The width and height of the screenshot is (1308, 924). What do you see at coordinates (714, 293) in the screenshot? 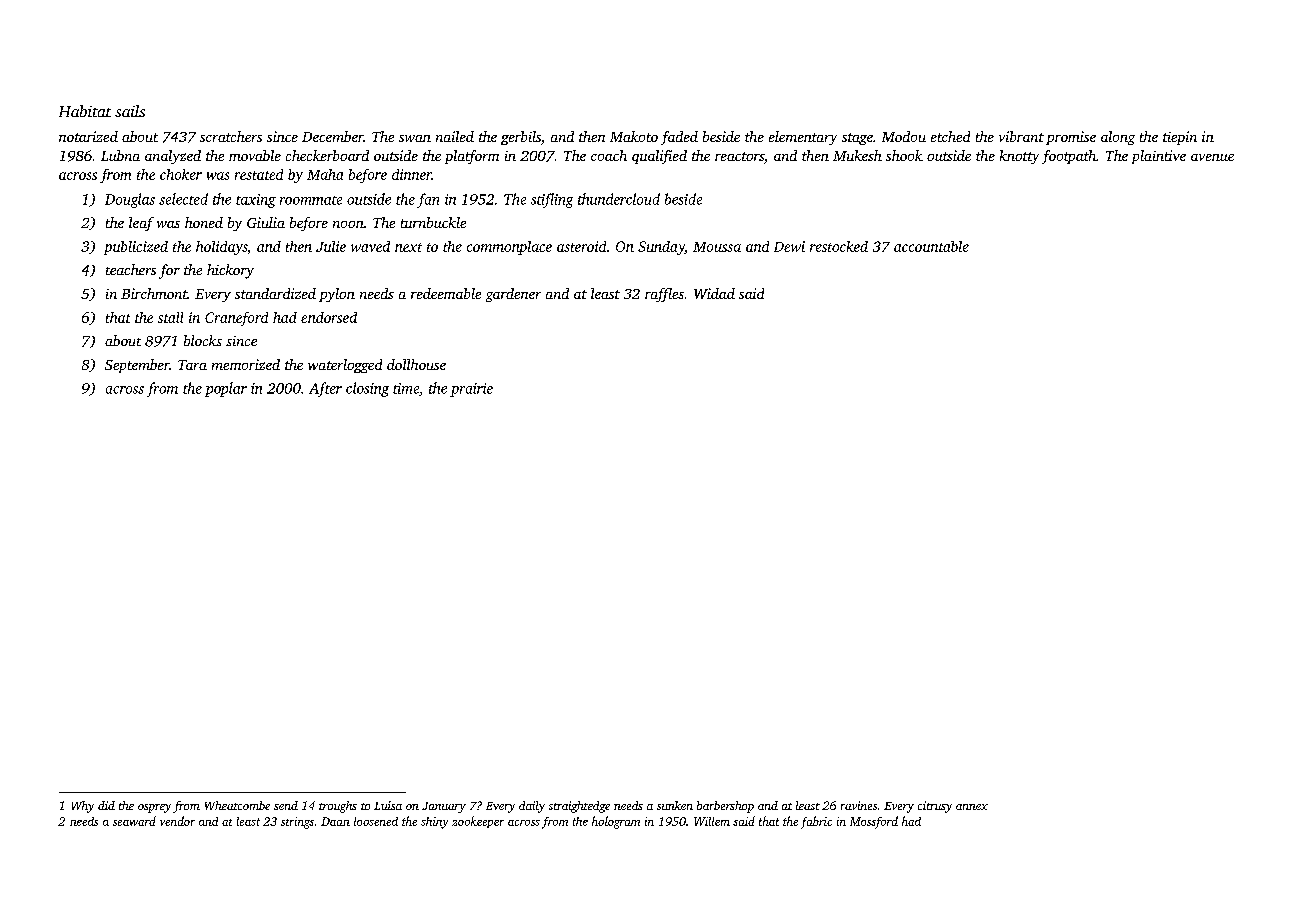
I see `Widad` at bounding box center [714, 293].
